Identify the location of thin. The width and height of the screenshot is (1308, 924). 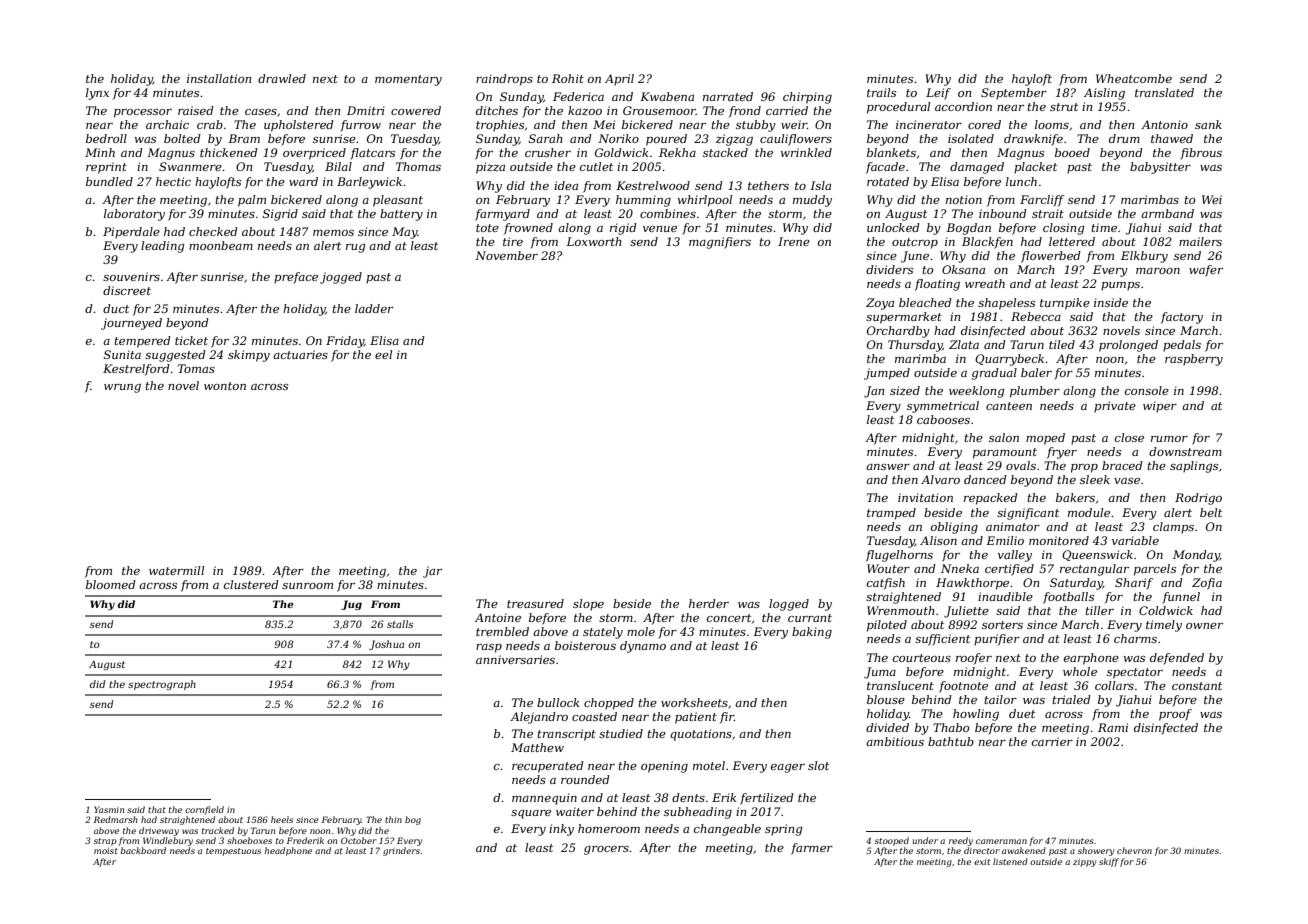
(393, 819).
